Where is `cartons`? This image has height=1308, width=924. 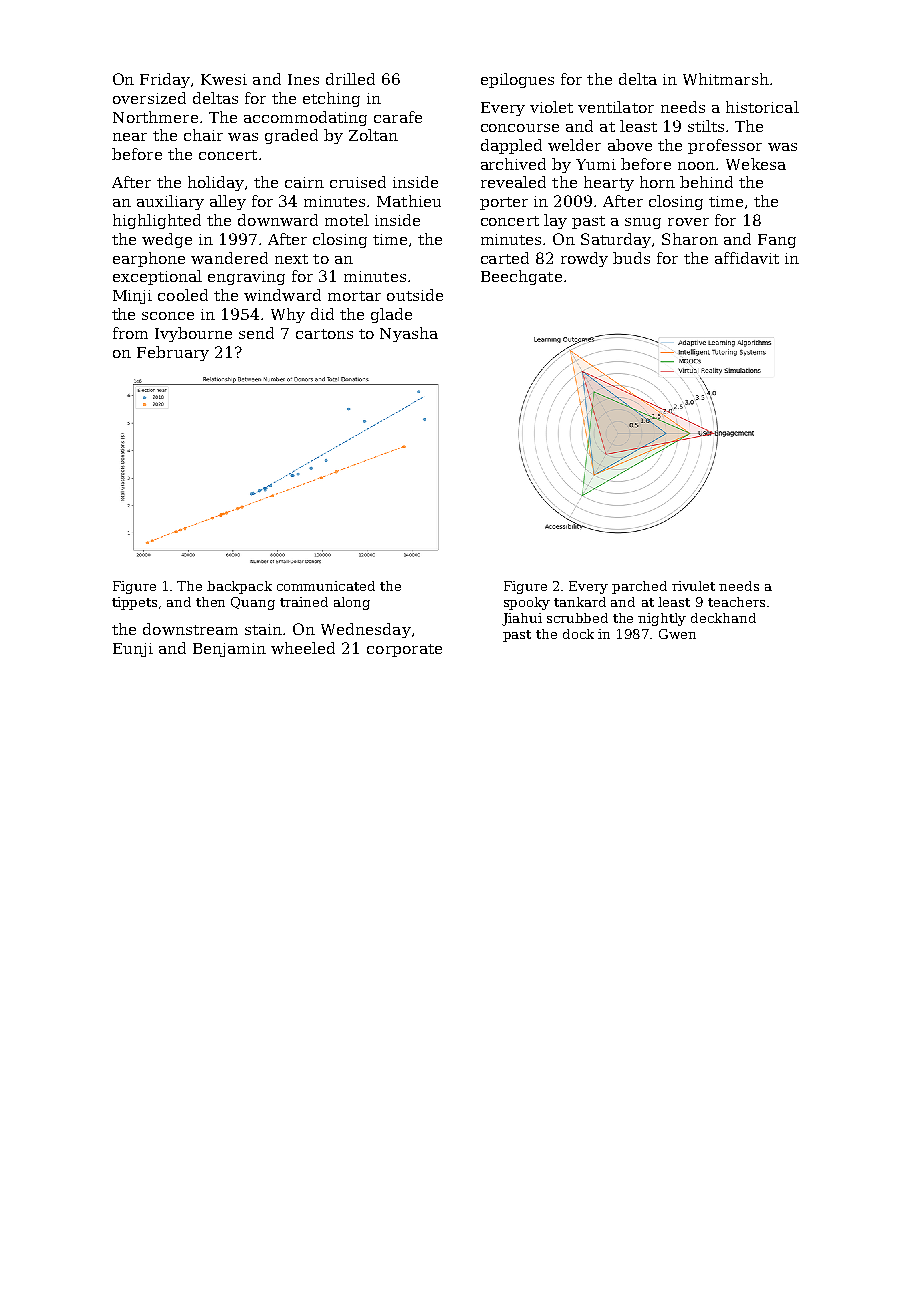 cartons is located at coordinates (324, 334).
